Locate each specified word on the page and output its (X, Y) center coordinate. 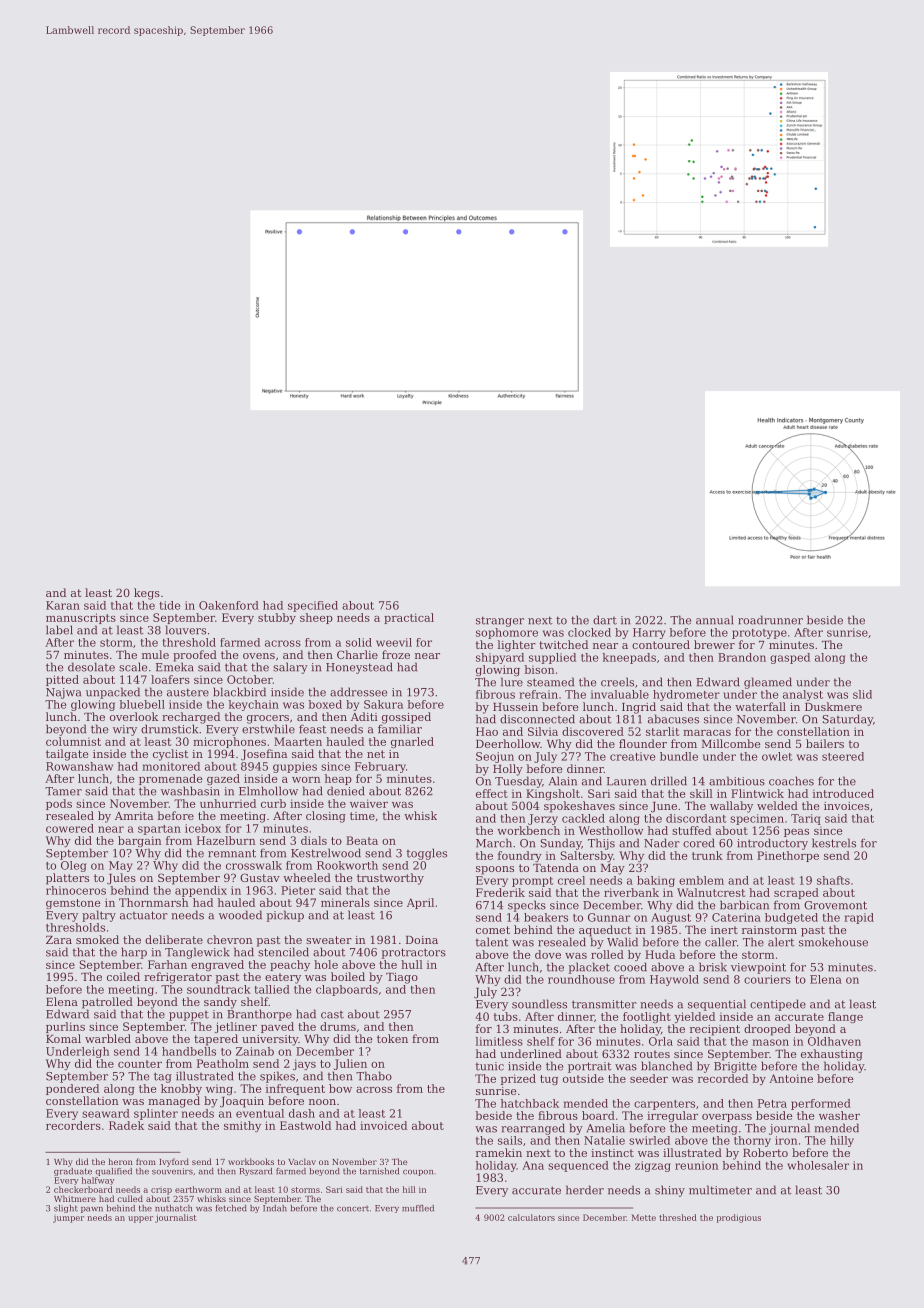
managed (174, 1102)
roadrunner (770, 620)
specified (313, 606)
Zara (59, 940)
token (392, 1038)
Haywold (674, 980)
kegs (147, 594)
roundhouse (581, 979)
